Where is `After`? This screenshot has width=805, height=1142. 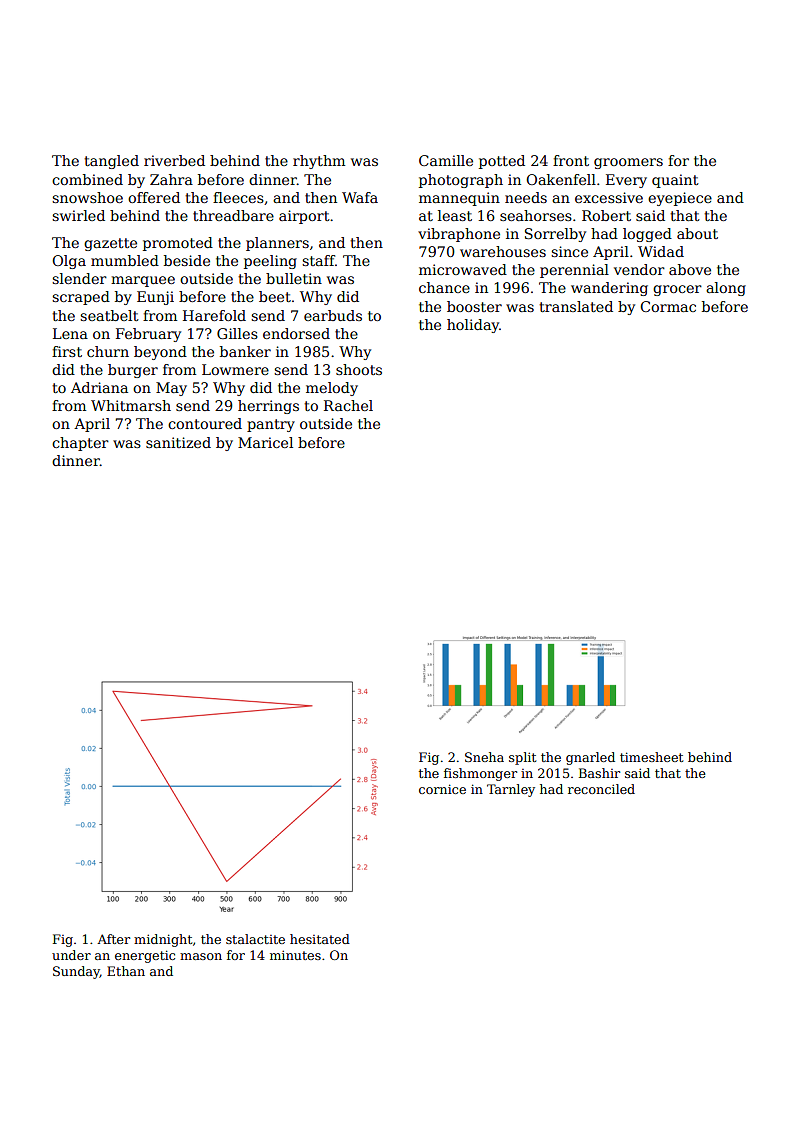
After is located at coordinates (113, 939).
